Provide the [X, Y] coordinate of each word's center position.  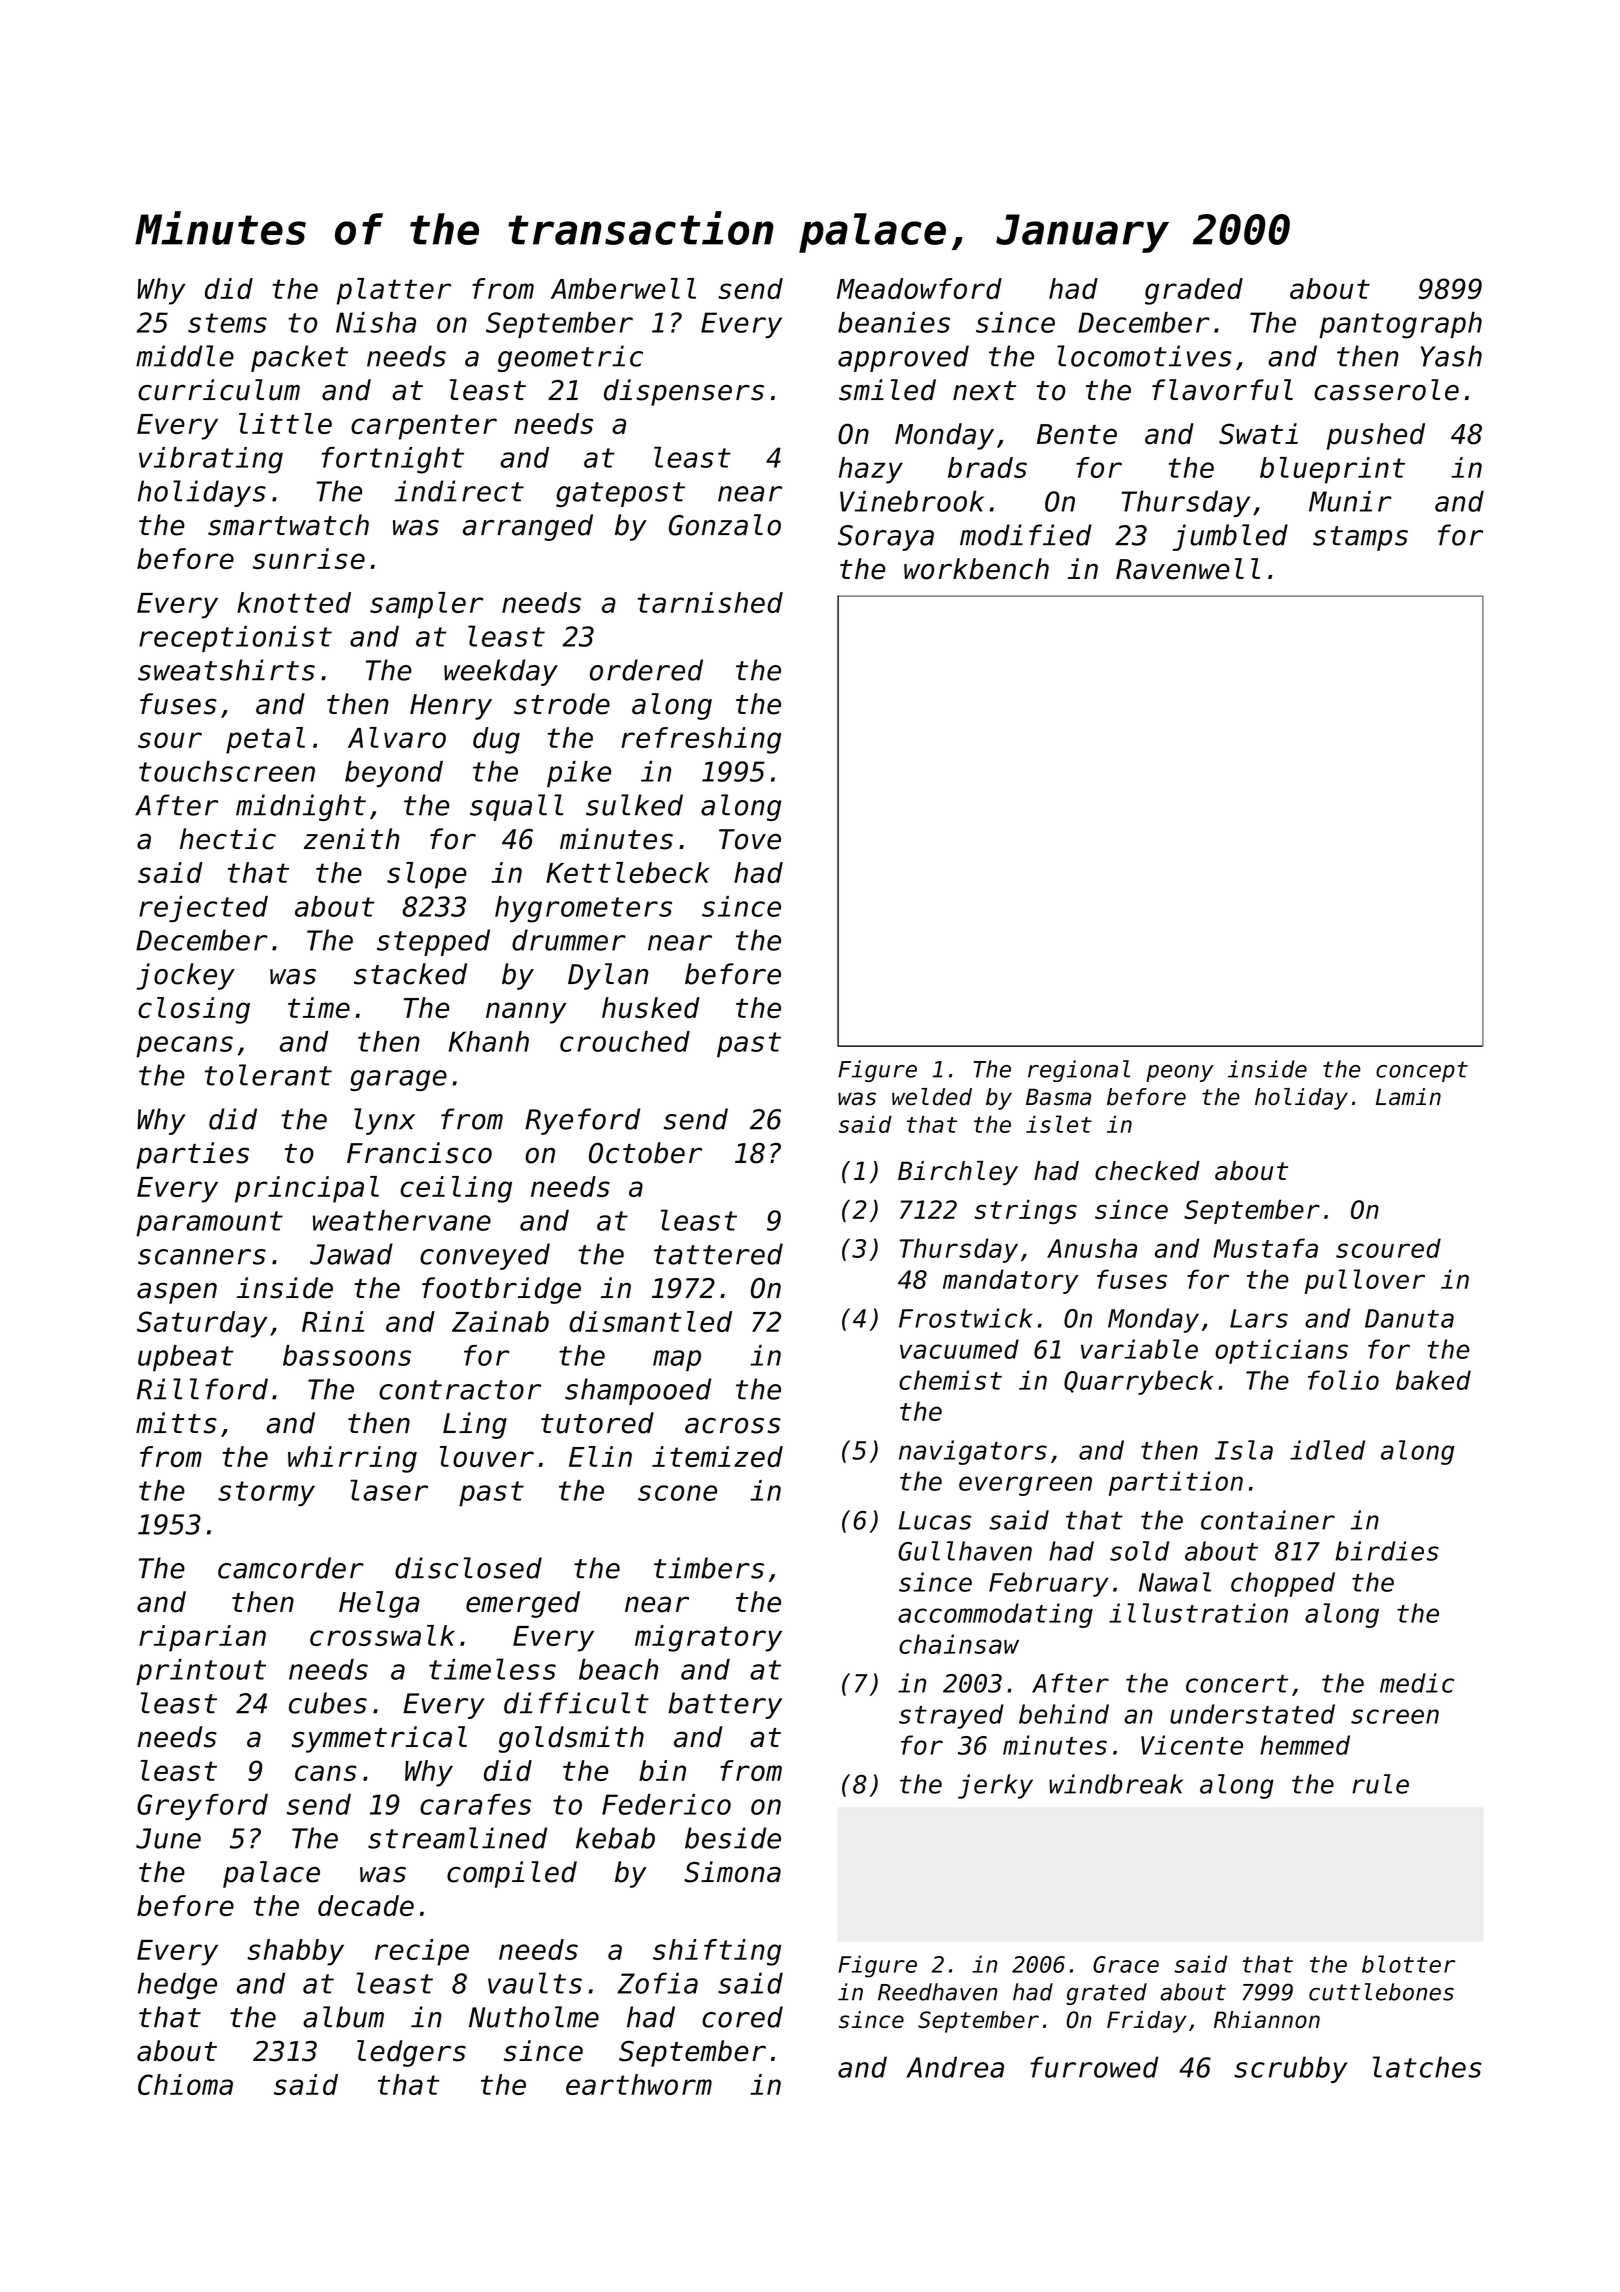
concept [1422, 1071]
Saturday [202, 1324]
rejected [203, 909]
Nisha [376, 322]
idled [1327, 1450]
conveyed [485, 1256]
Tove [750, 839]
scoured [1388, 1248]
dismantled [650, 1321]
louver [487, 1456]
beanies [894, 322]
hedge [177, 1986]
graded [1194, 291]
